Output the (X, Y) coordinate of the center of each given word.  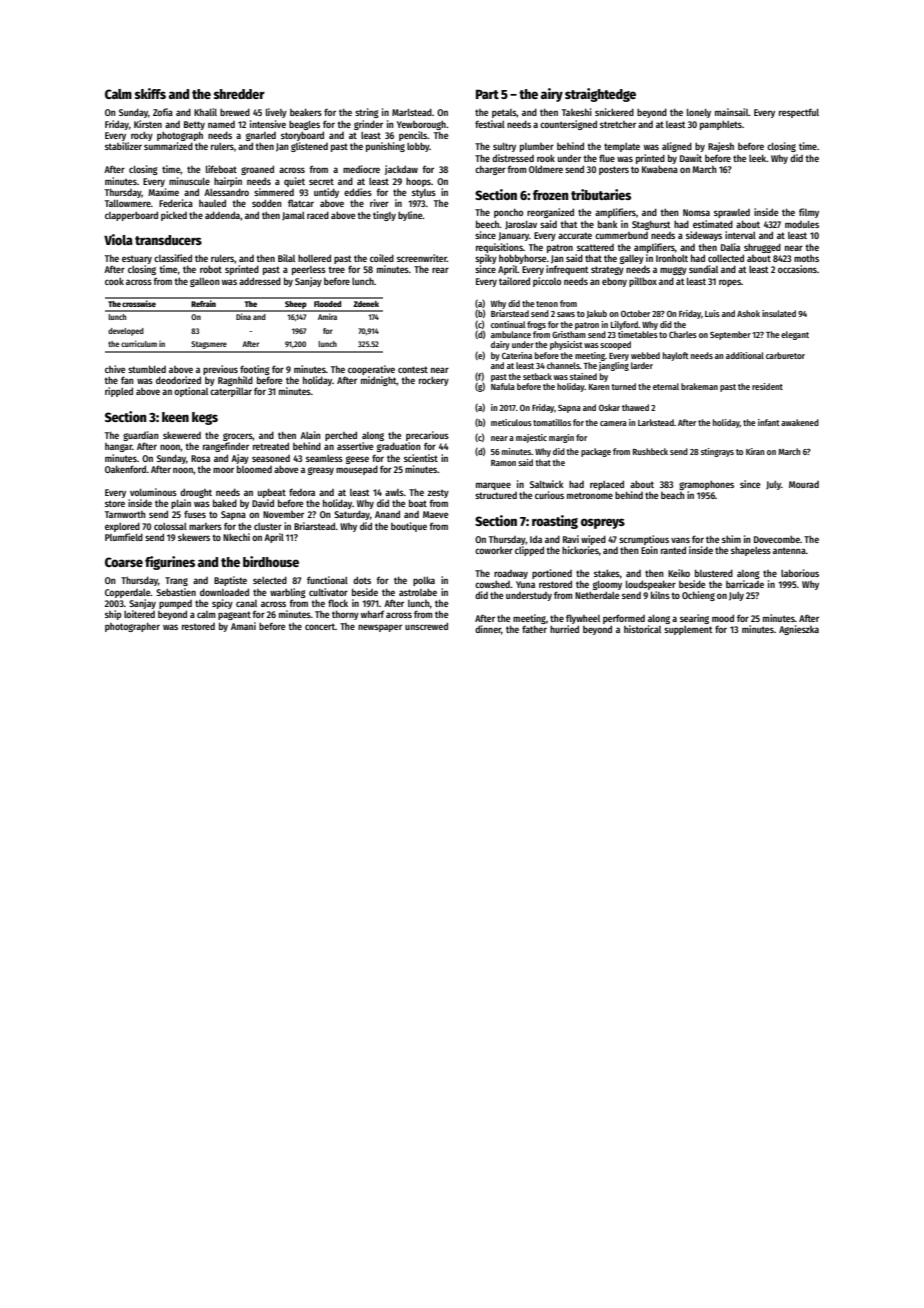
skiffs (150, 93)
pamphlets (721, 125)
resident (767, 386)
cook (114, 281)
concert (320, 626)
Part (487, 94)
